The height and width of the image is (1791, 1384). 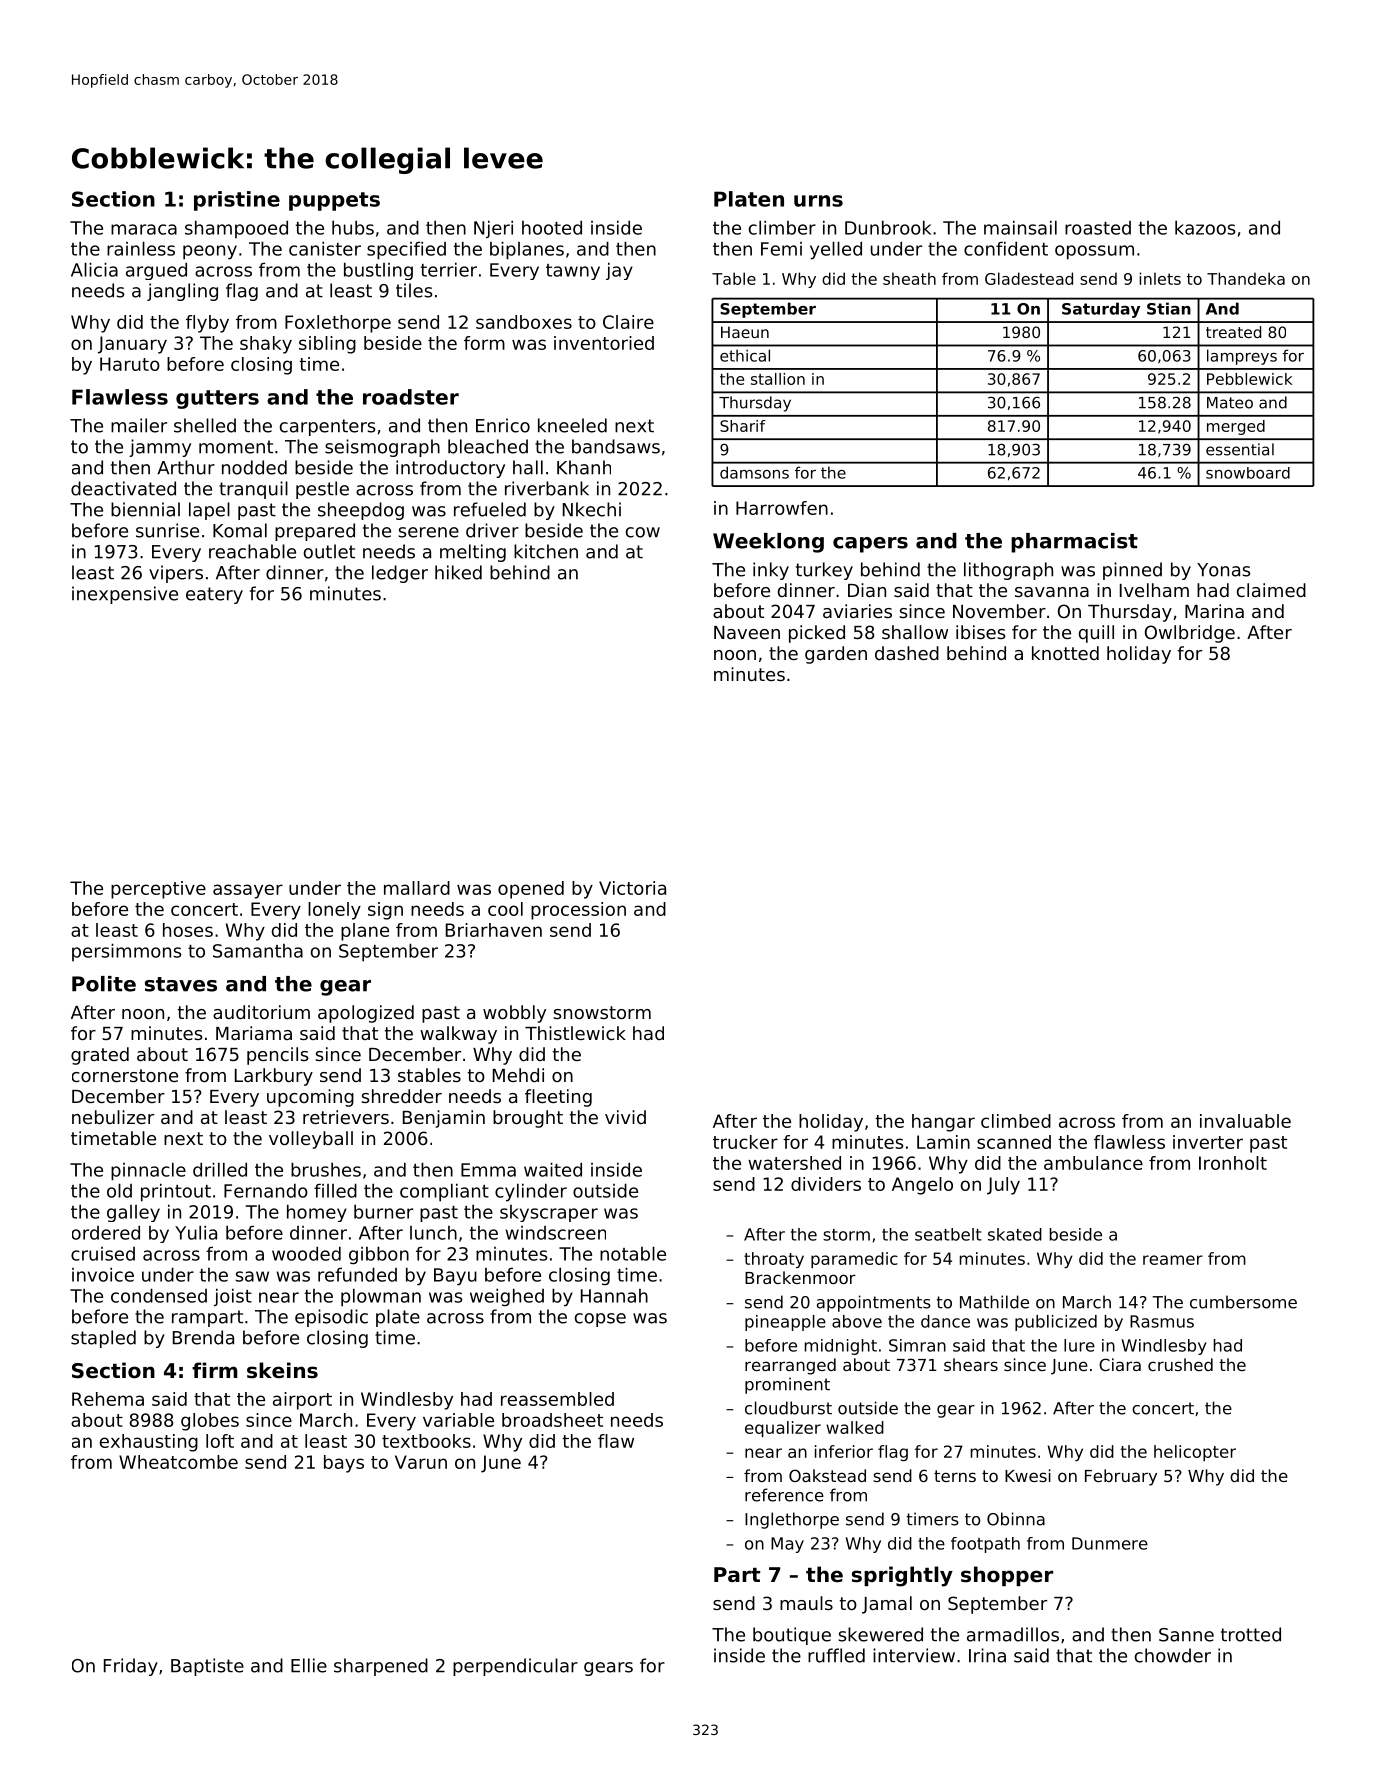 What do you see at coordinates (385, 911) in the image?
I see `sign` at bounding box center [385, 911].
